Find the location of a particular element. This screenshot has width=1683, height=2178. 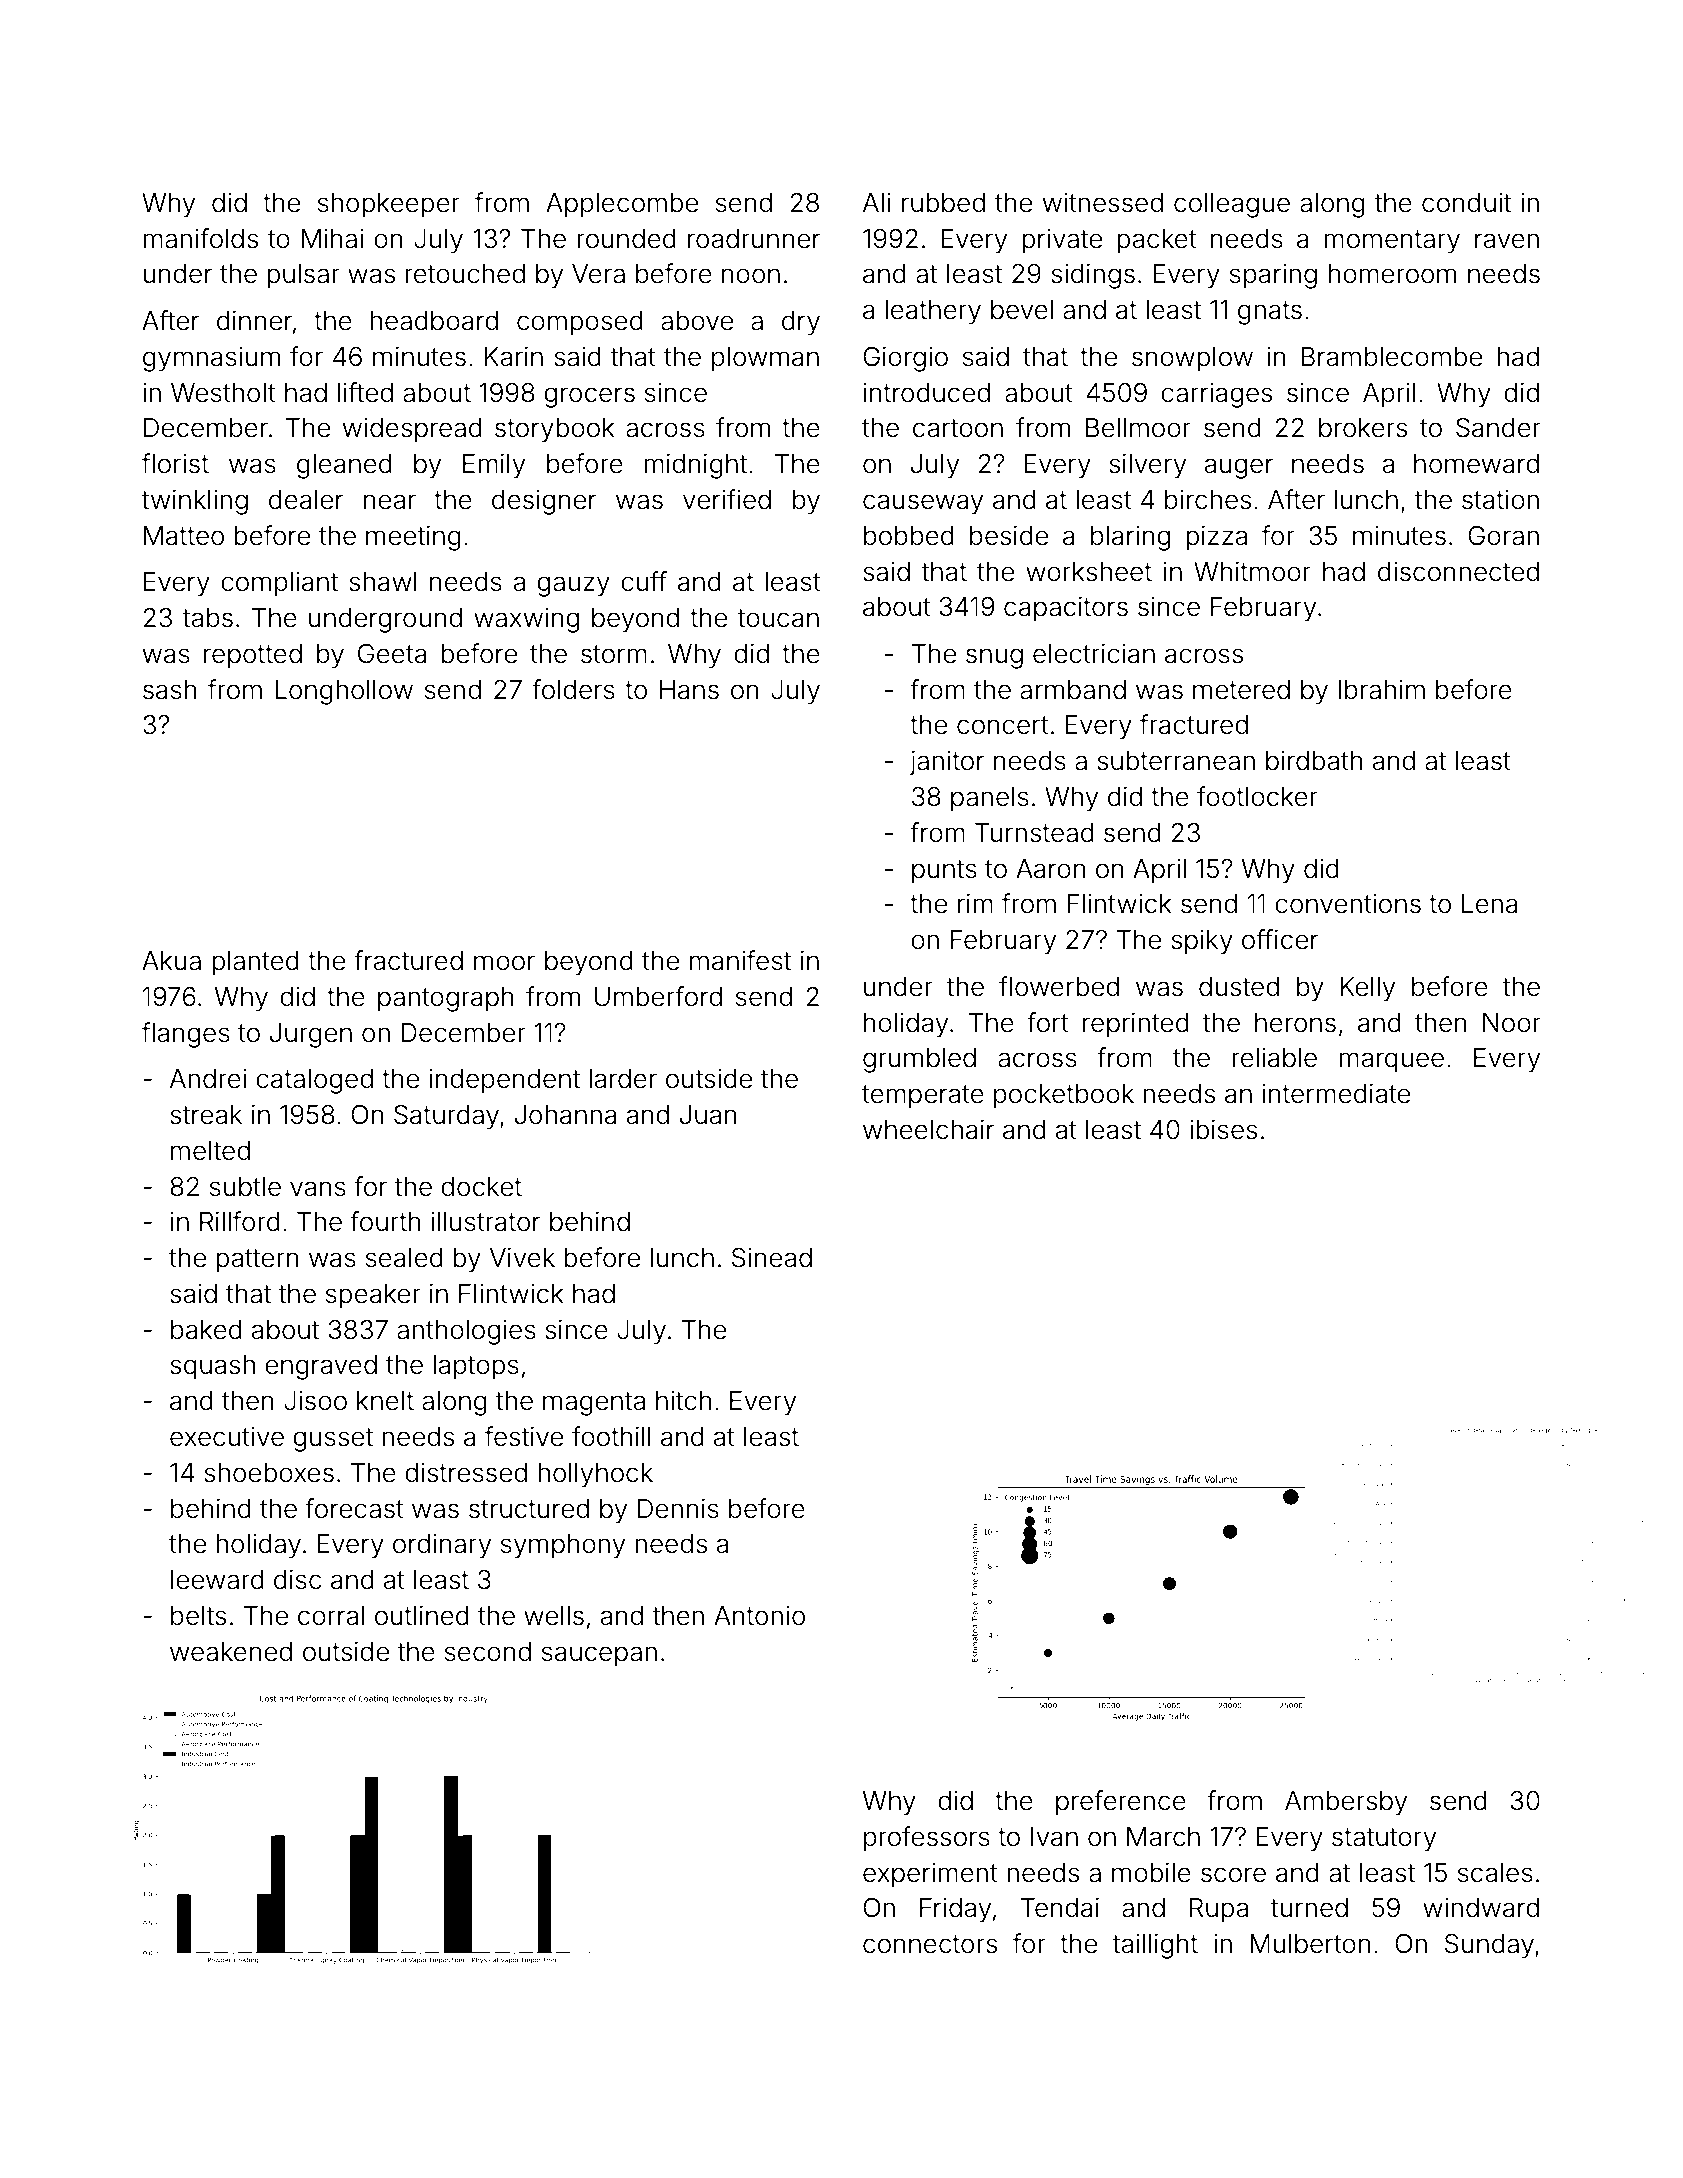

pantograph is located at coordinates (446, 999).
